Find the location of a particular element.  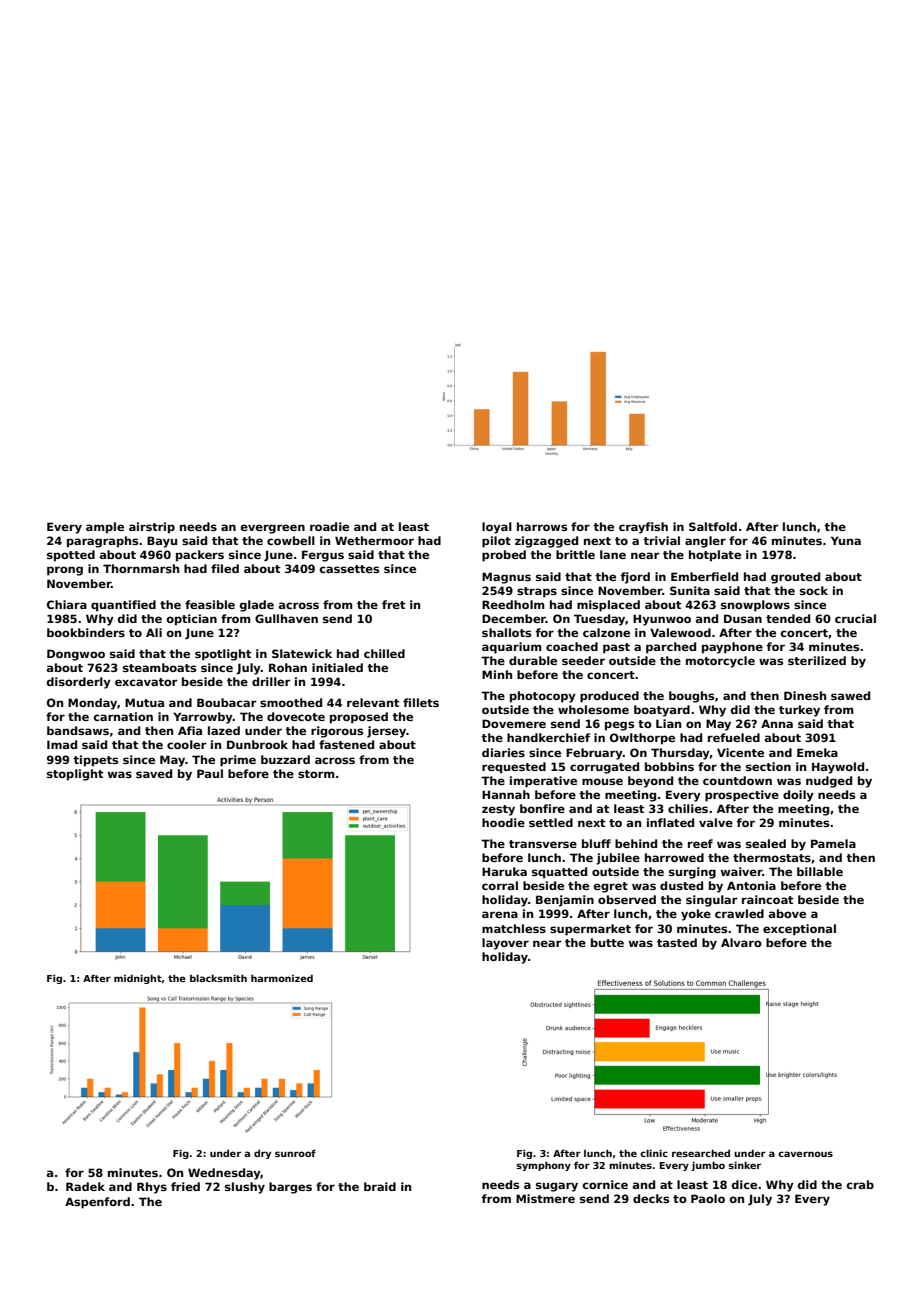

squatted is located at coordinates (559, 873).
